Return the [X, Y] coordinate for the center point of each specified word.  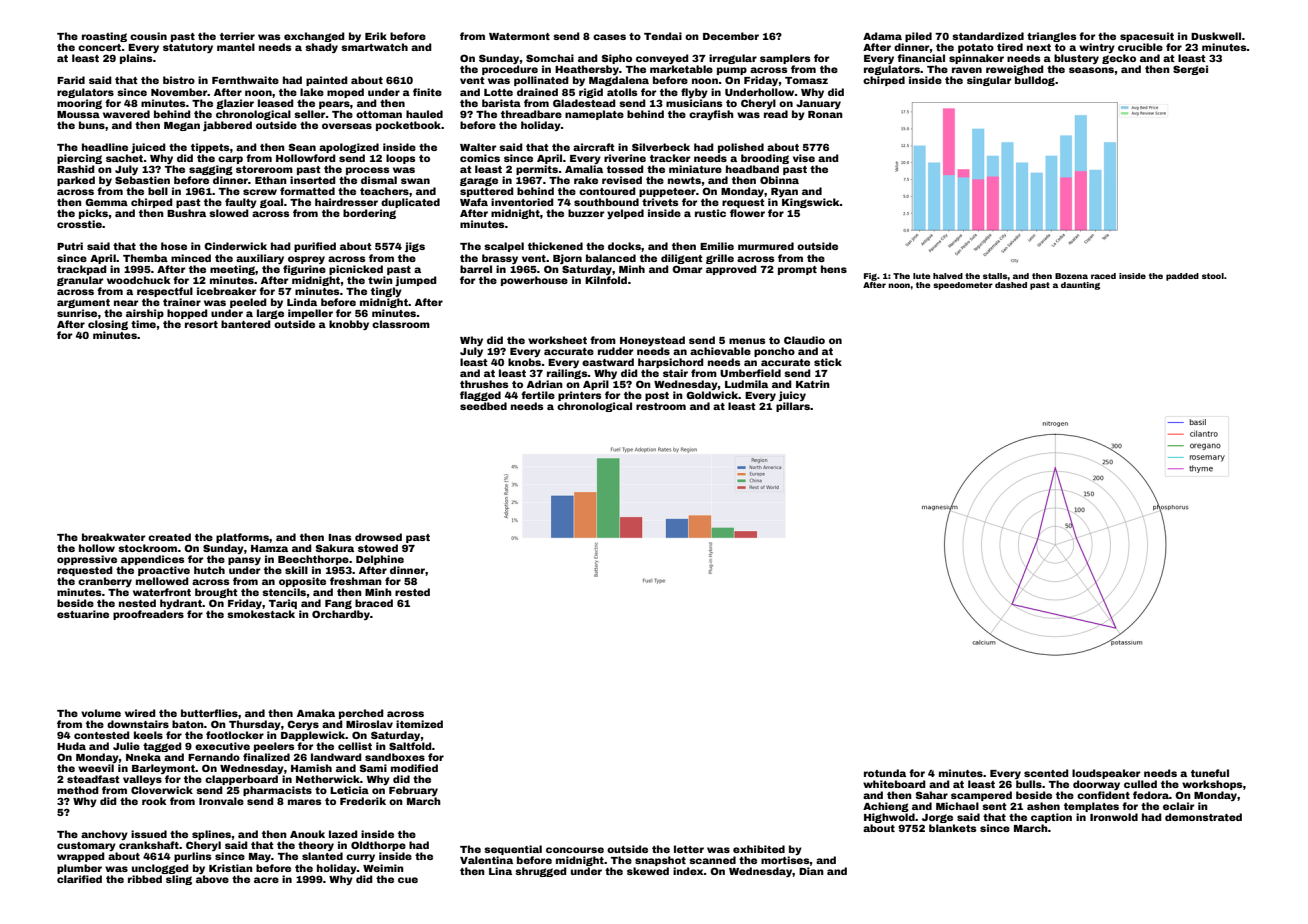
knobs [524, 362]
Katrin [813, 384]
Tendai [663, 36]
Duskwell [1216, 36]
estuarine [83, 614]
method [78, 790]
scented [1046, 773]
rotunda [885, 773]
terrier [237, 36]
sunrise [77, 313]
